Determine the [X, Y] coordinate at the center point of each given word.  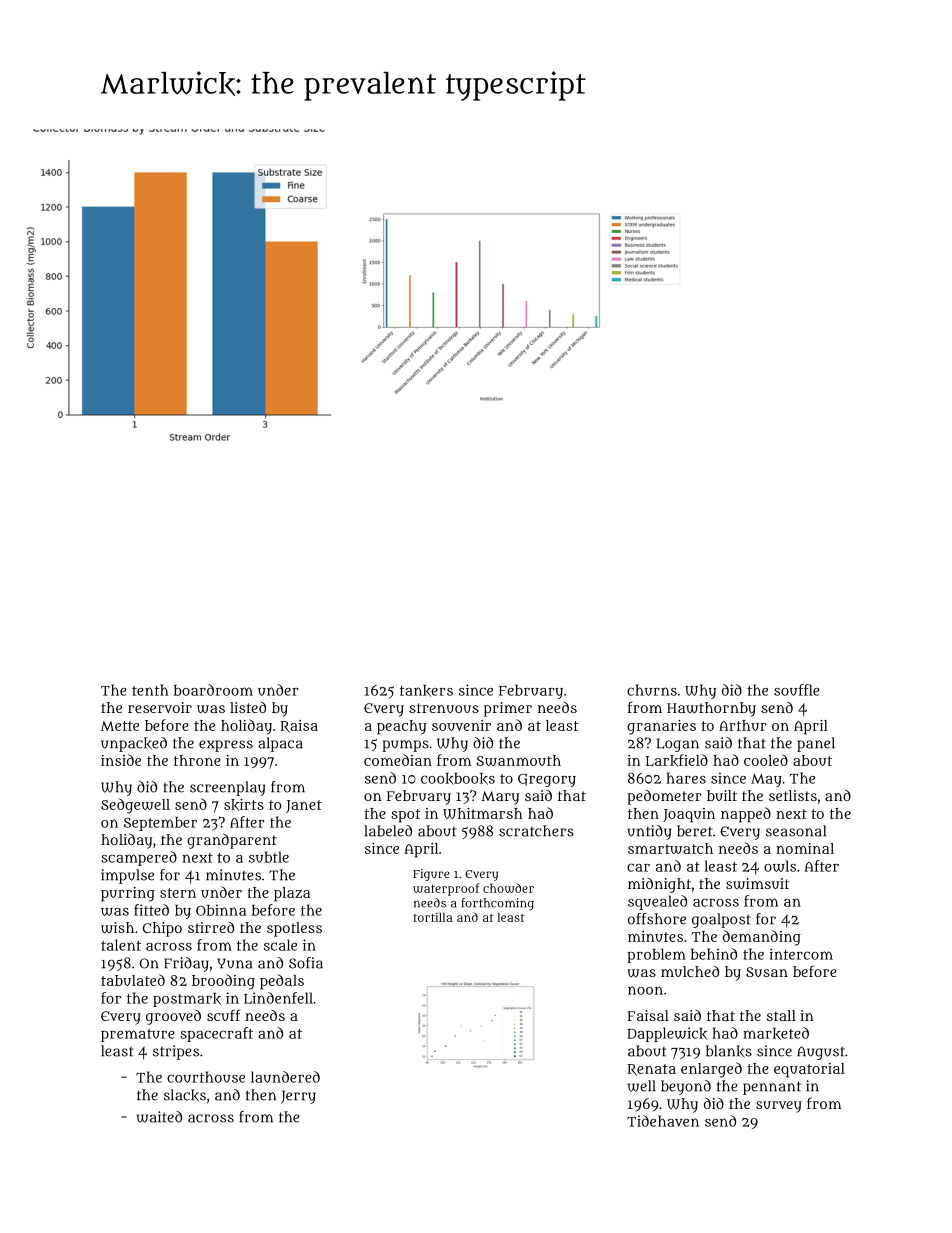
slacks [185, 1095]
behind [714, 954]
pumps [405, 746]
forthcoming [497, 904]
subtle [269, 857]
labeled [388, 831]
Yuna [234, 963]
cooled [766, 760]
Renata [652, 1070]
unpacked [134, 744]
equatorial [809, 1070]
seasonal [796, 831]
